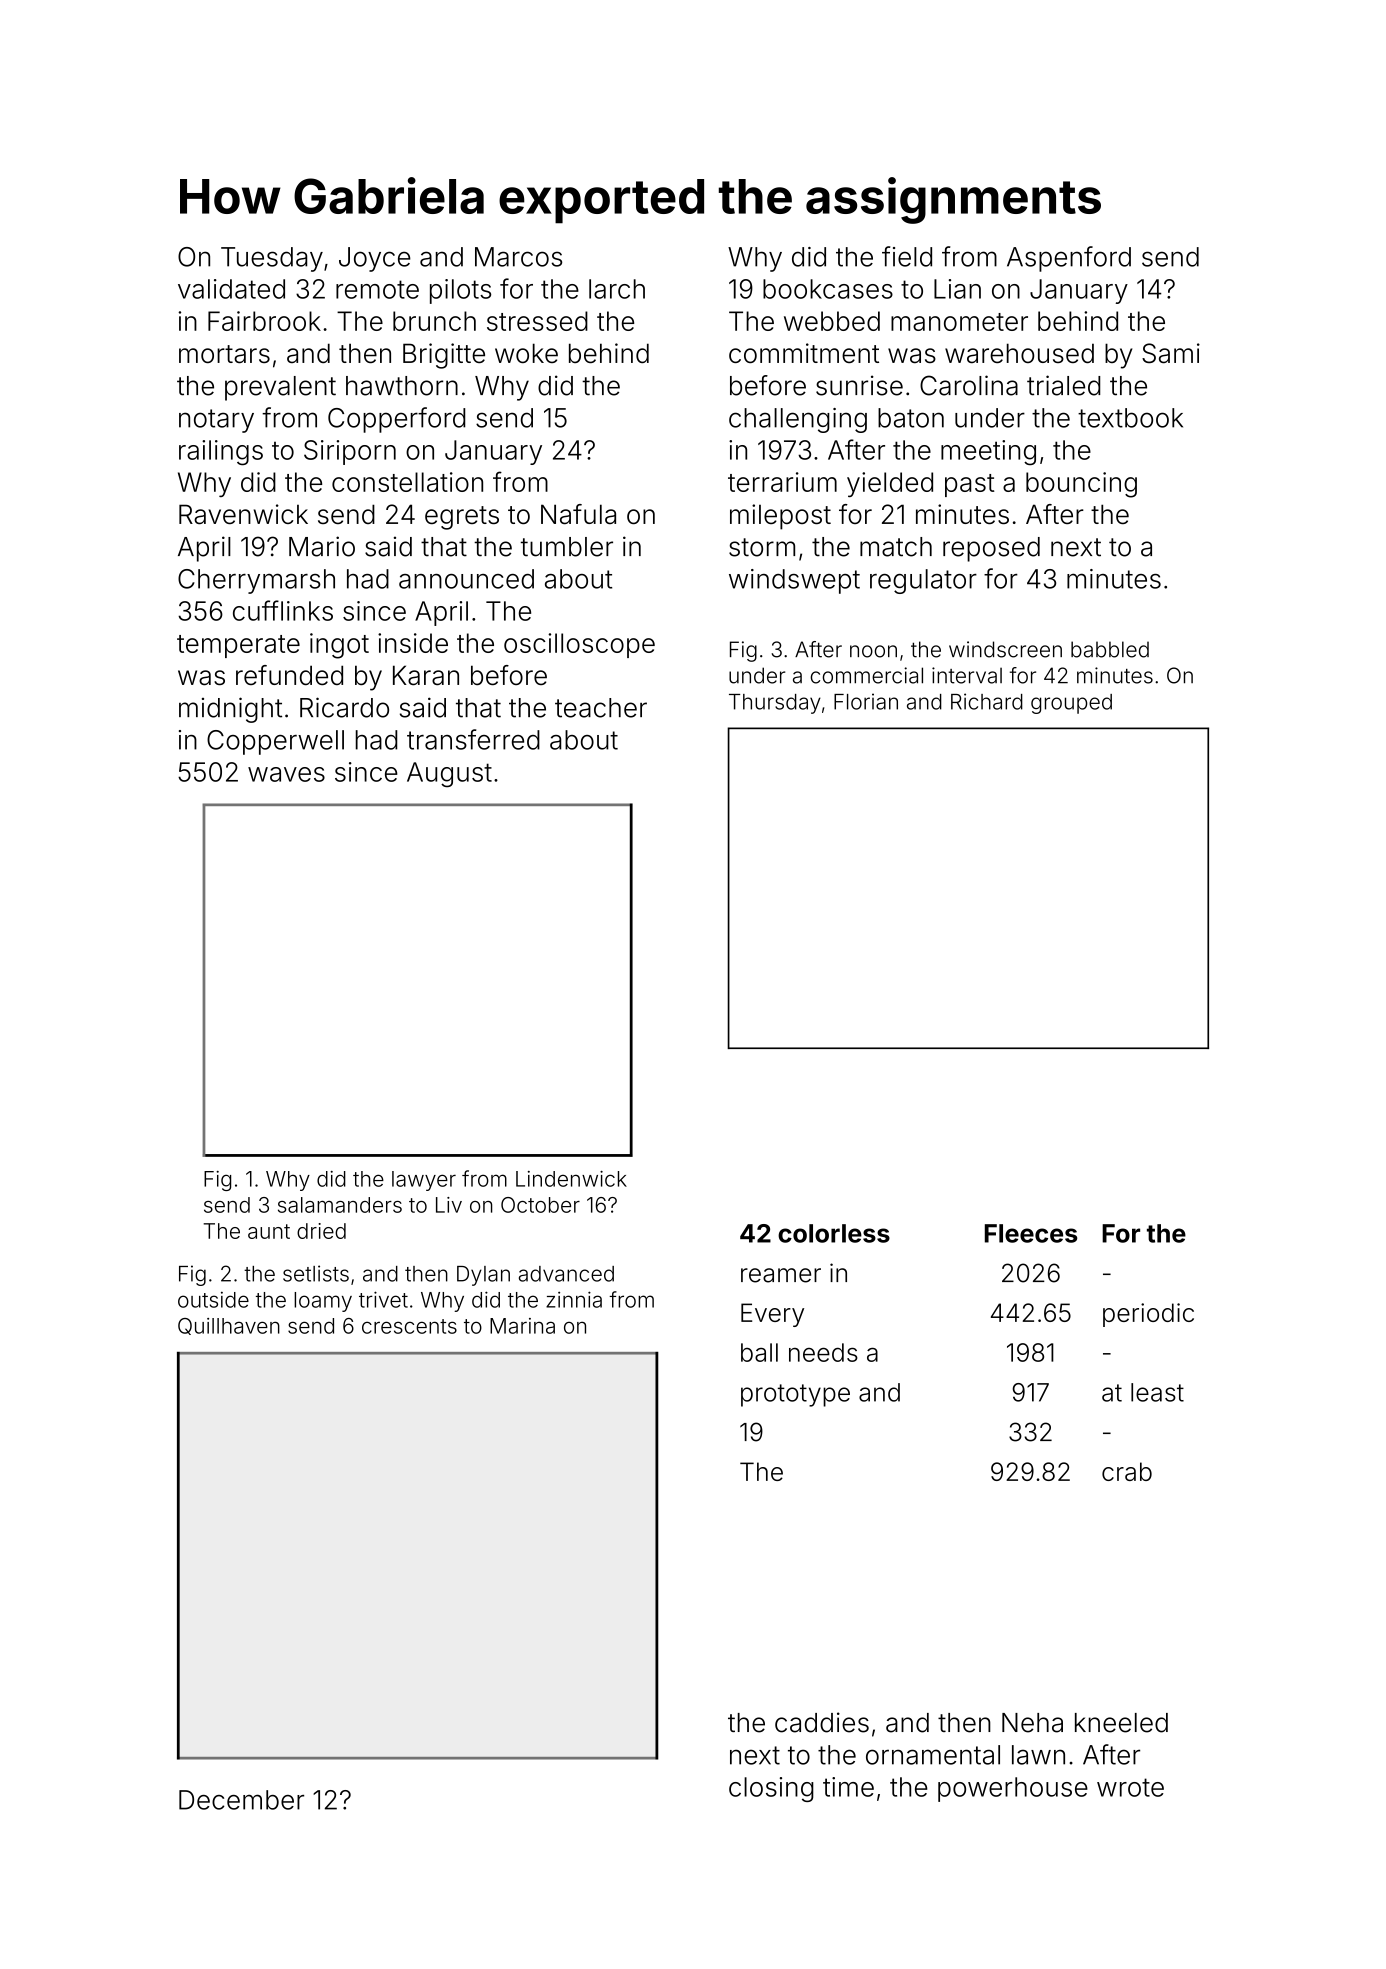 The image size is (1386, 1969). What do you see at coordinates (859, 385) in the screenshot?
I see `sunrise` at bounding box center [859, 385].
